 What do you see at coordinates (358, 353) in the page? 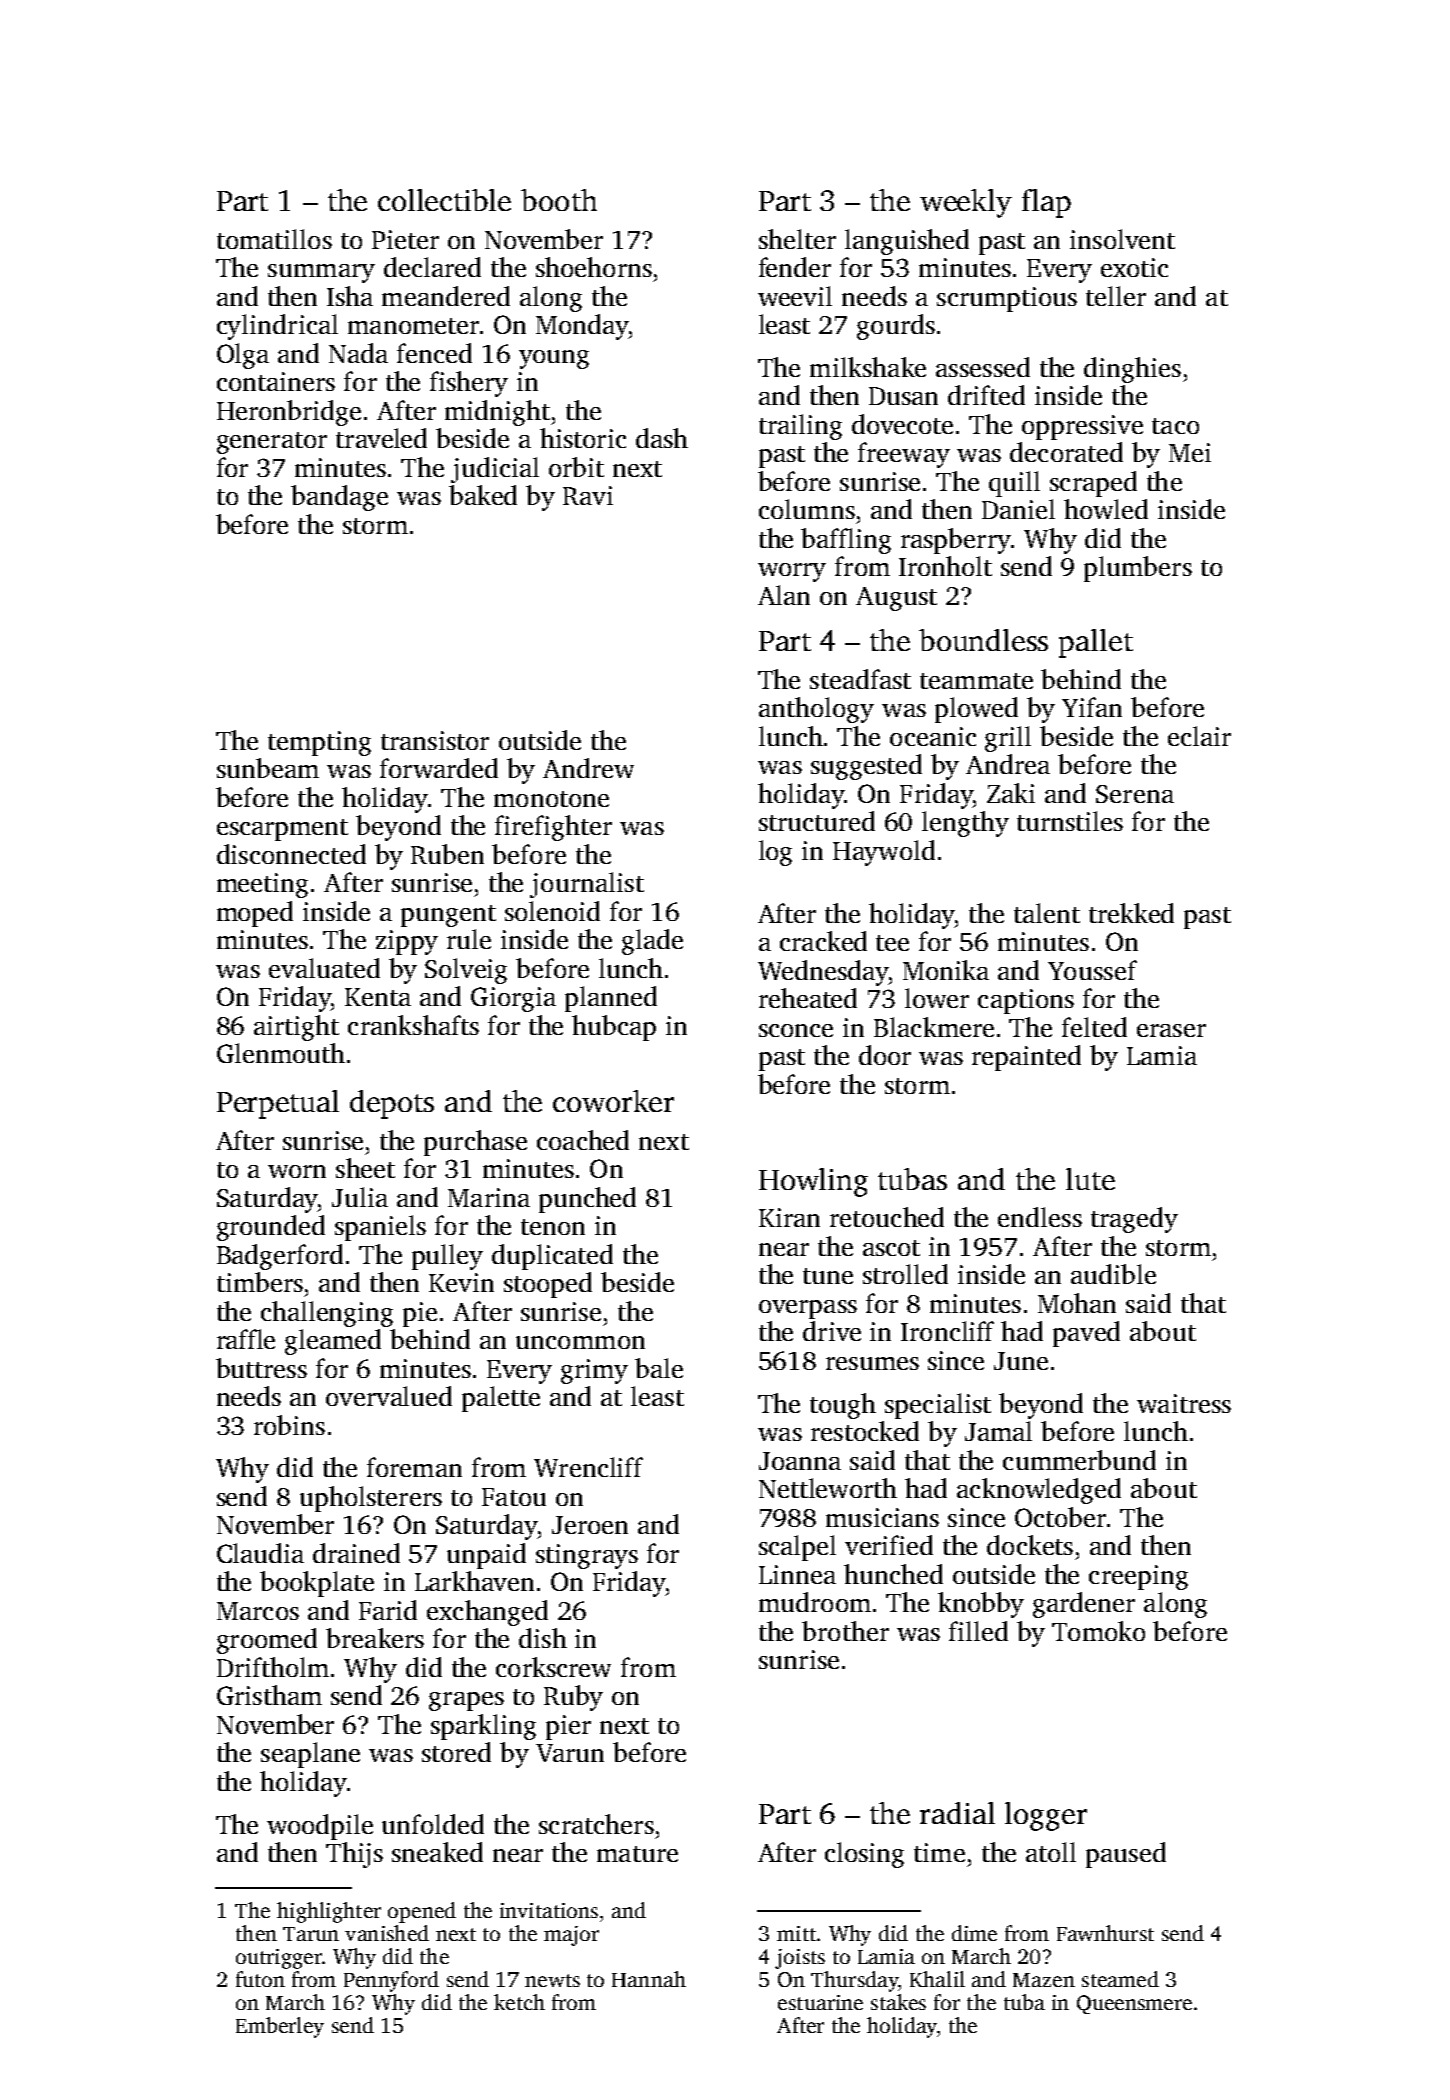
I see `Nada` at bounding box center [358, 353].
